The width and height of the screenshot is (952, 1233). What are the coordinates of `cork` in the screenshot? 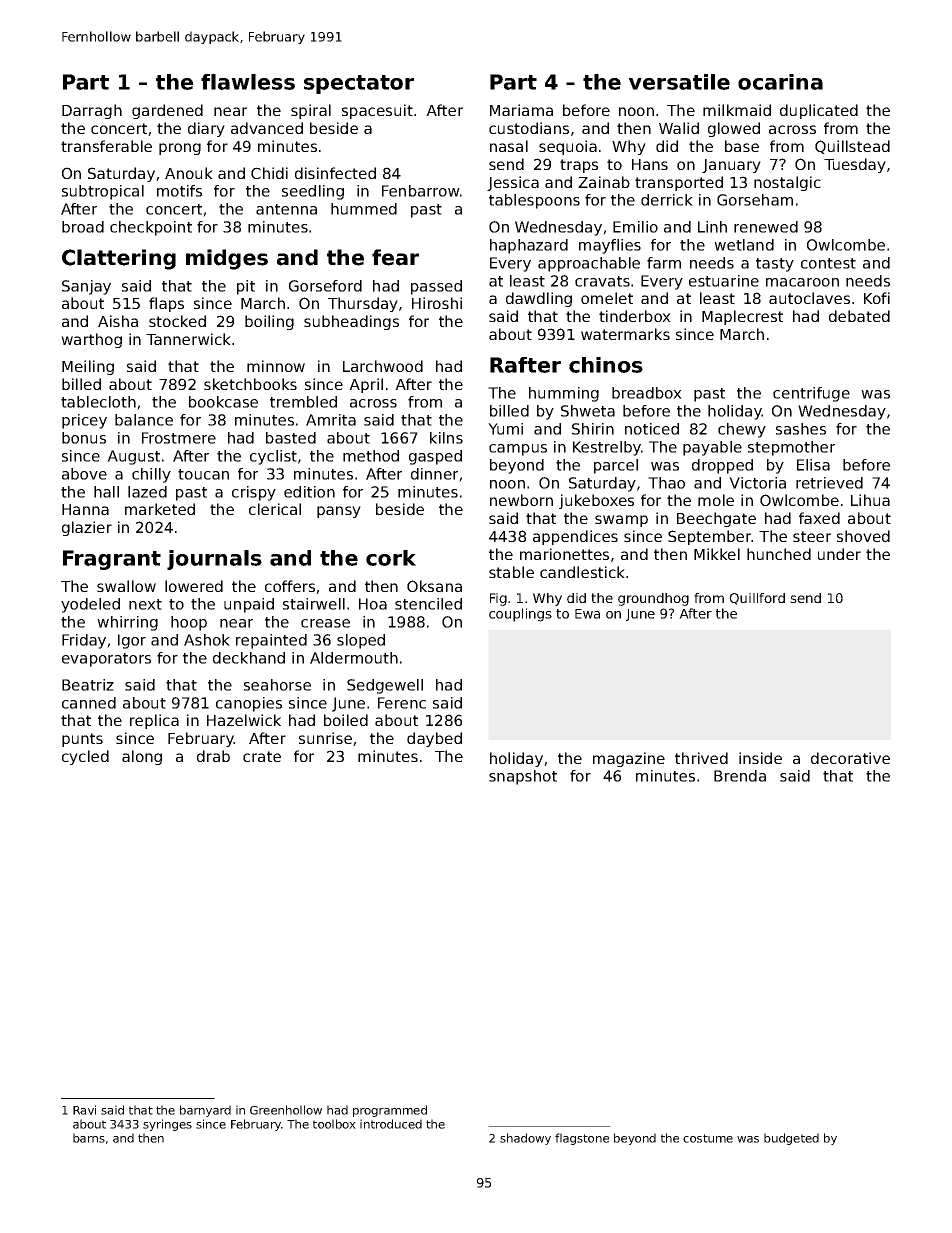 It's located at (391, 558).
